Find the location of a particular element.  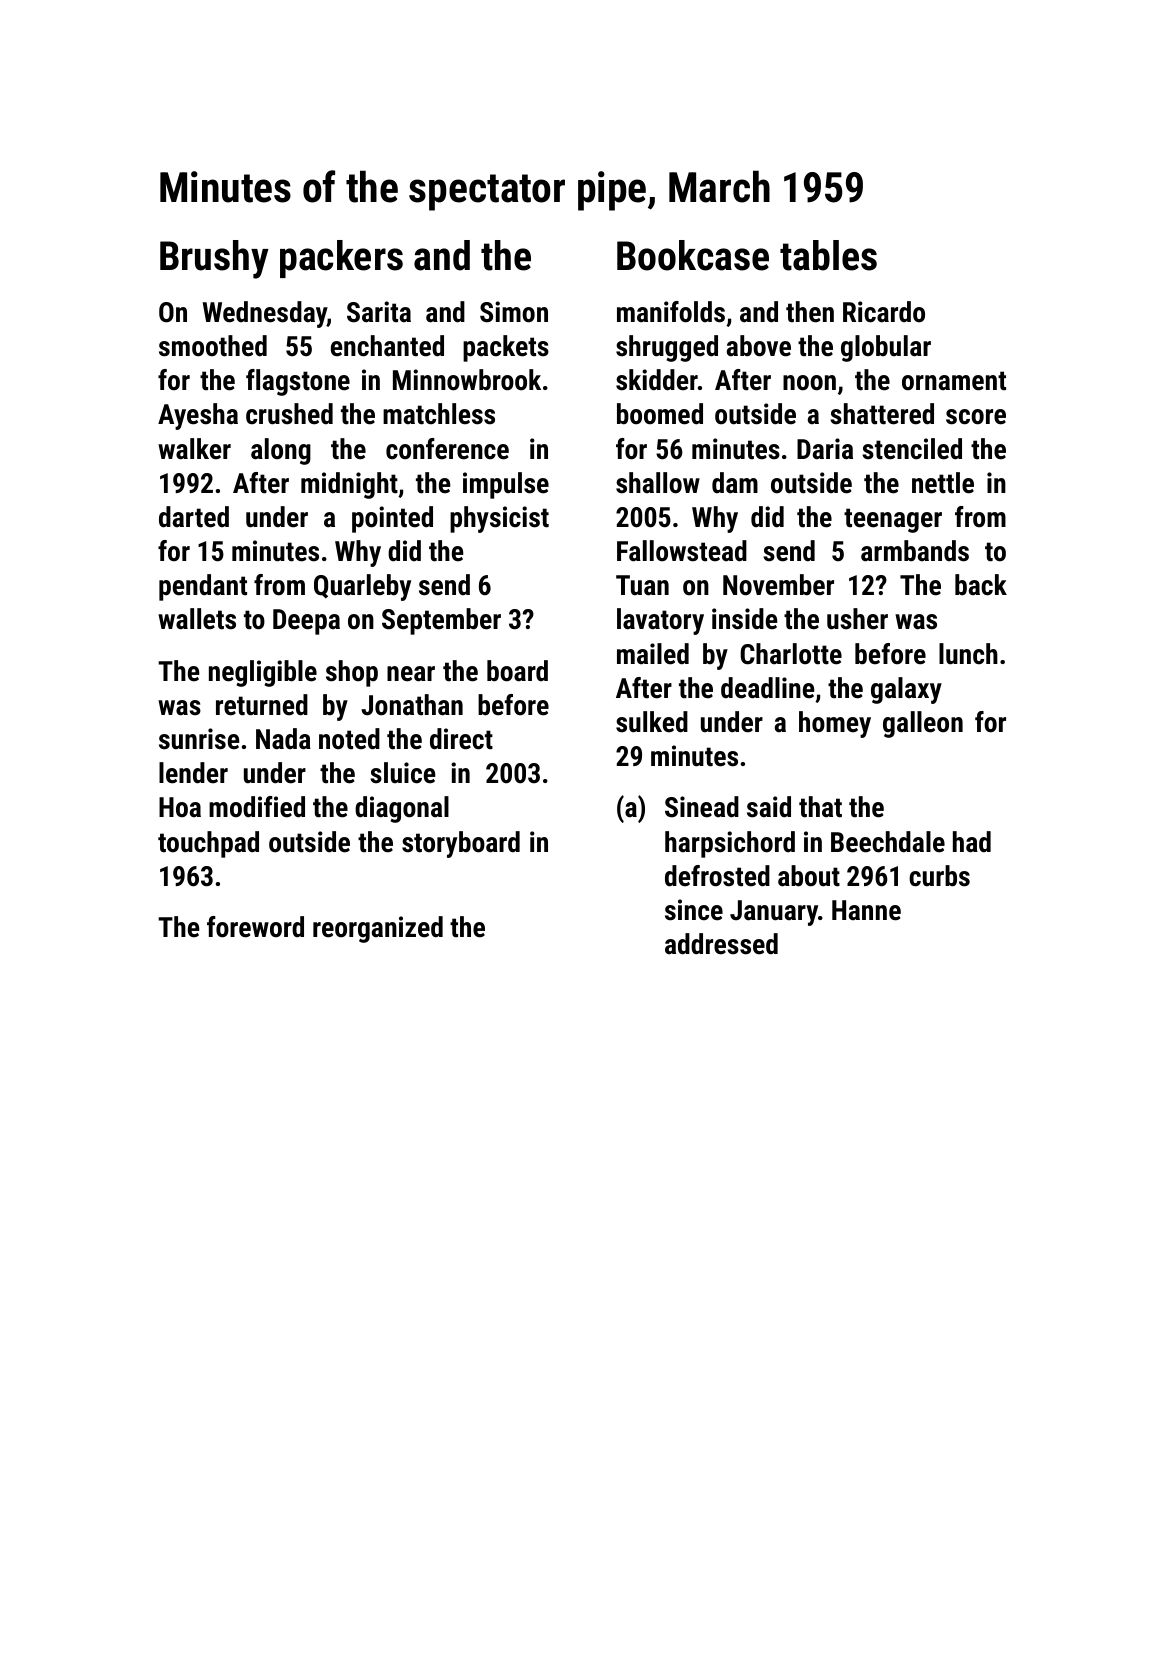

curbs is located at coordinates (939, 876).
